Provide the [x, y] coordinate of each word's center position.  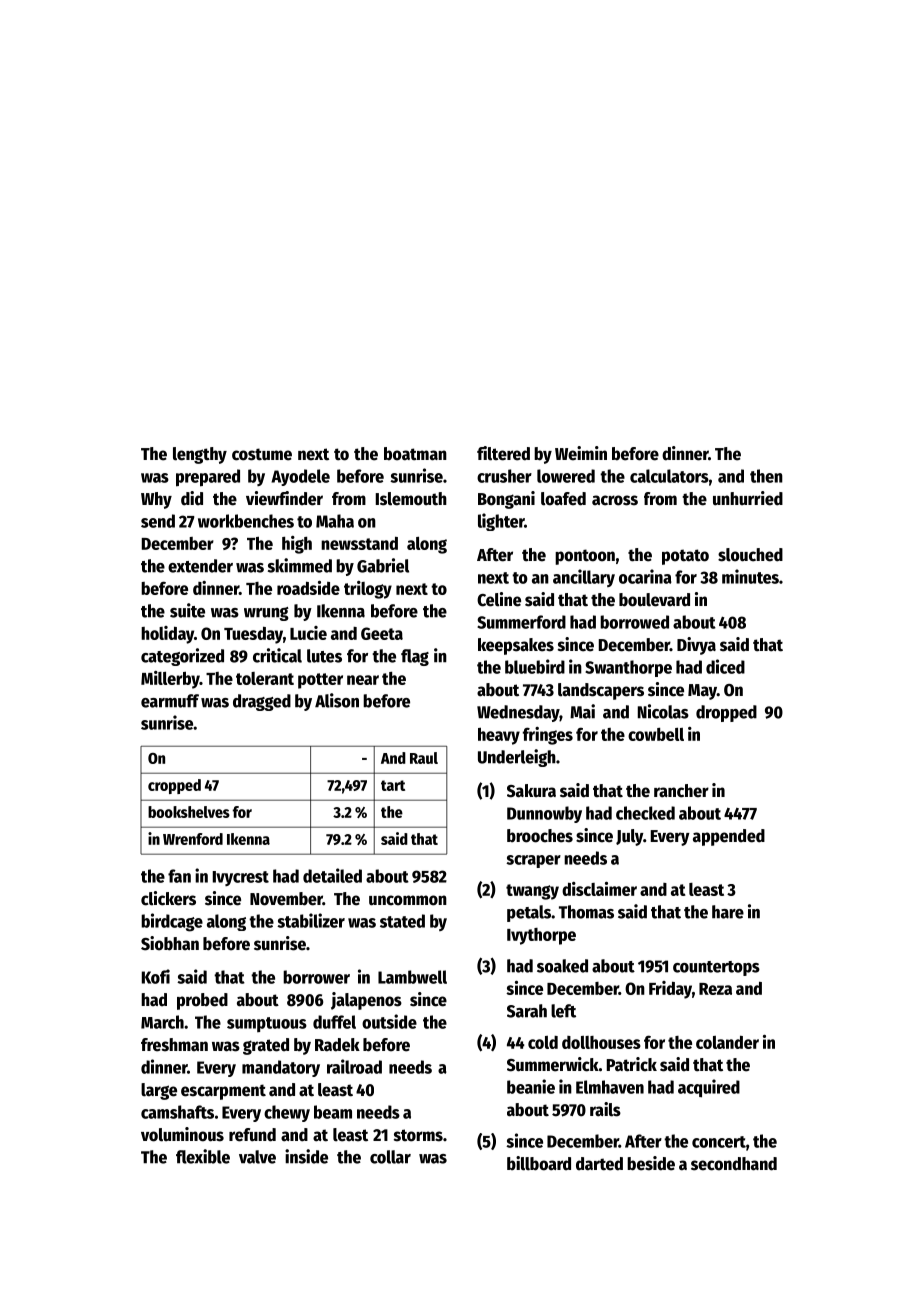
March [162, 1022]
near [363, 680]
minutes [750, 576]
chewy [287, 1113]
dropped [726, 713]
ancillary [584, 578]
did [192, 498]
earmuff [170, 701]
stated [402, 921]
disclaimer [599, 889]
